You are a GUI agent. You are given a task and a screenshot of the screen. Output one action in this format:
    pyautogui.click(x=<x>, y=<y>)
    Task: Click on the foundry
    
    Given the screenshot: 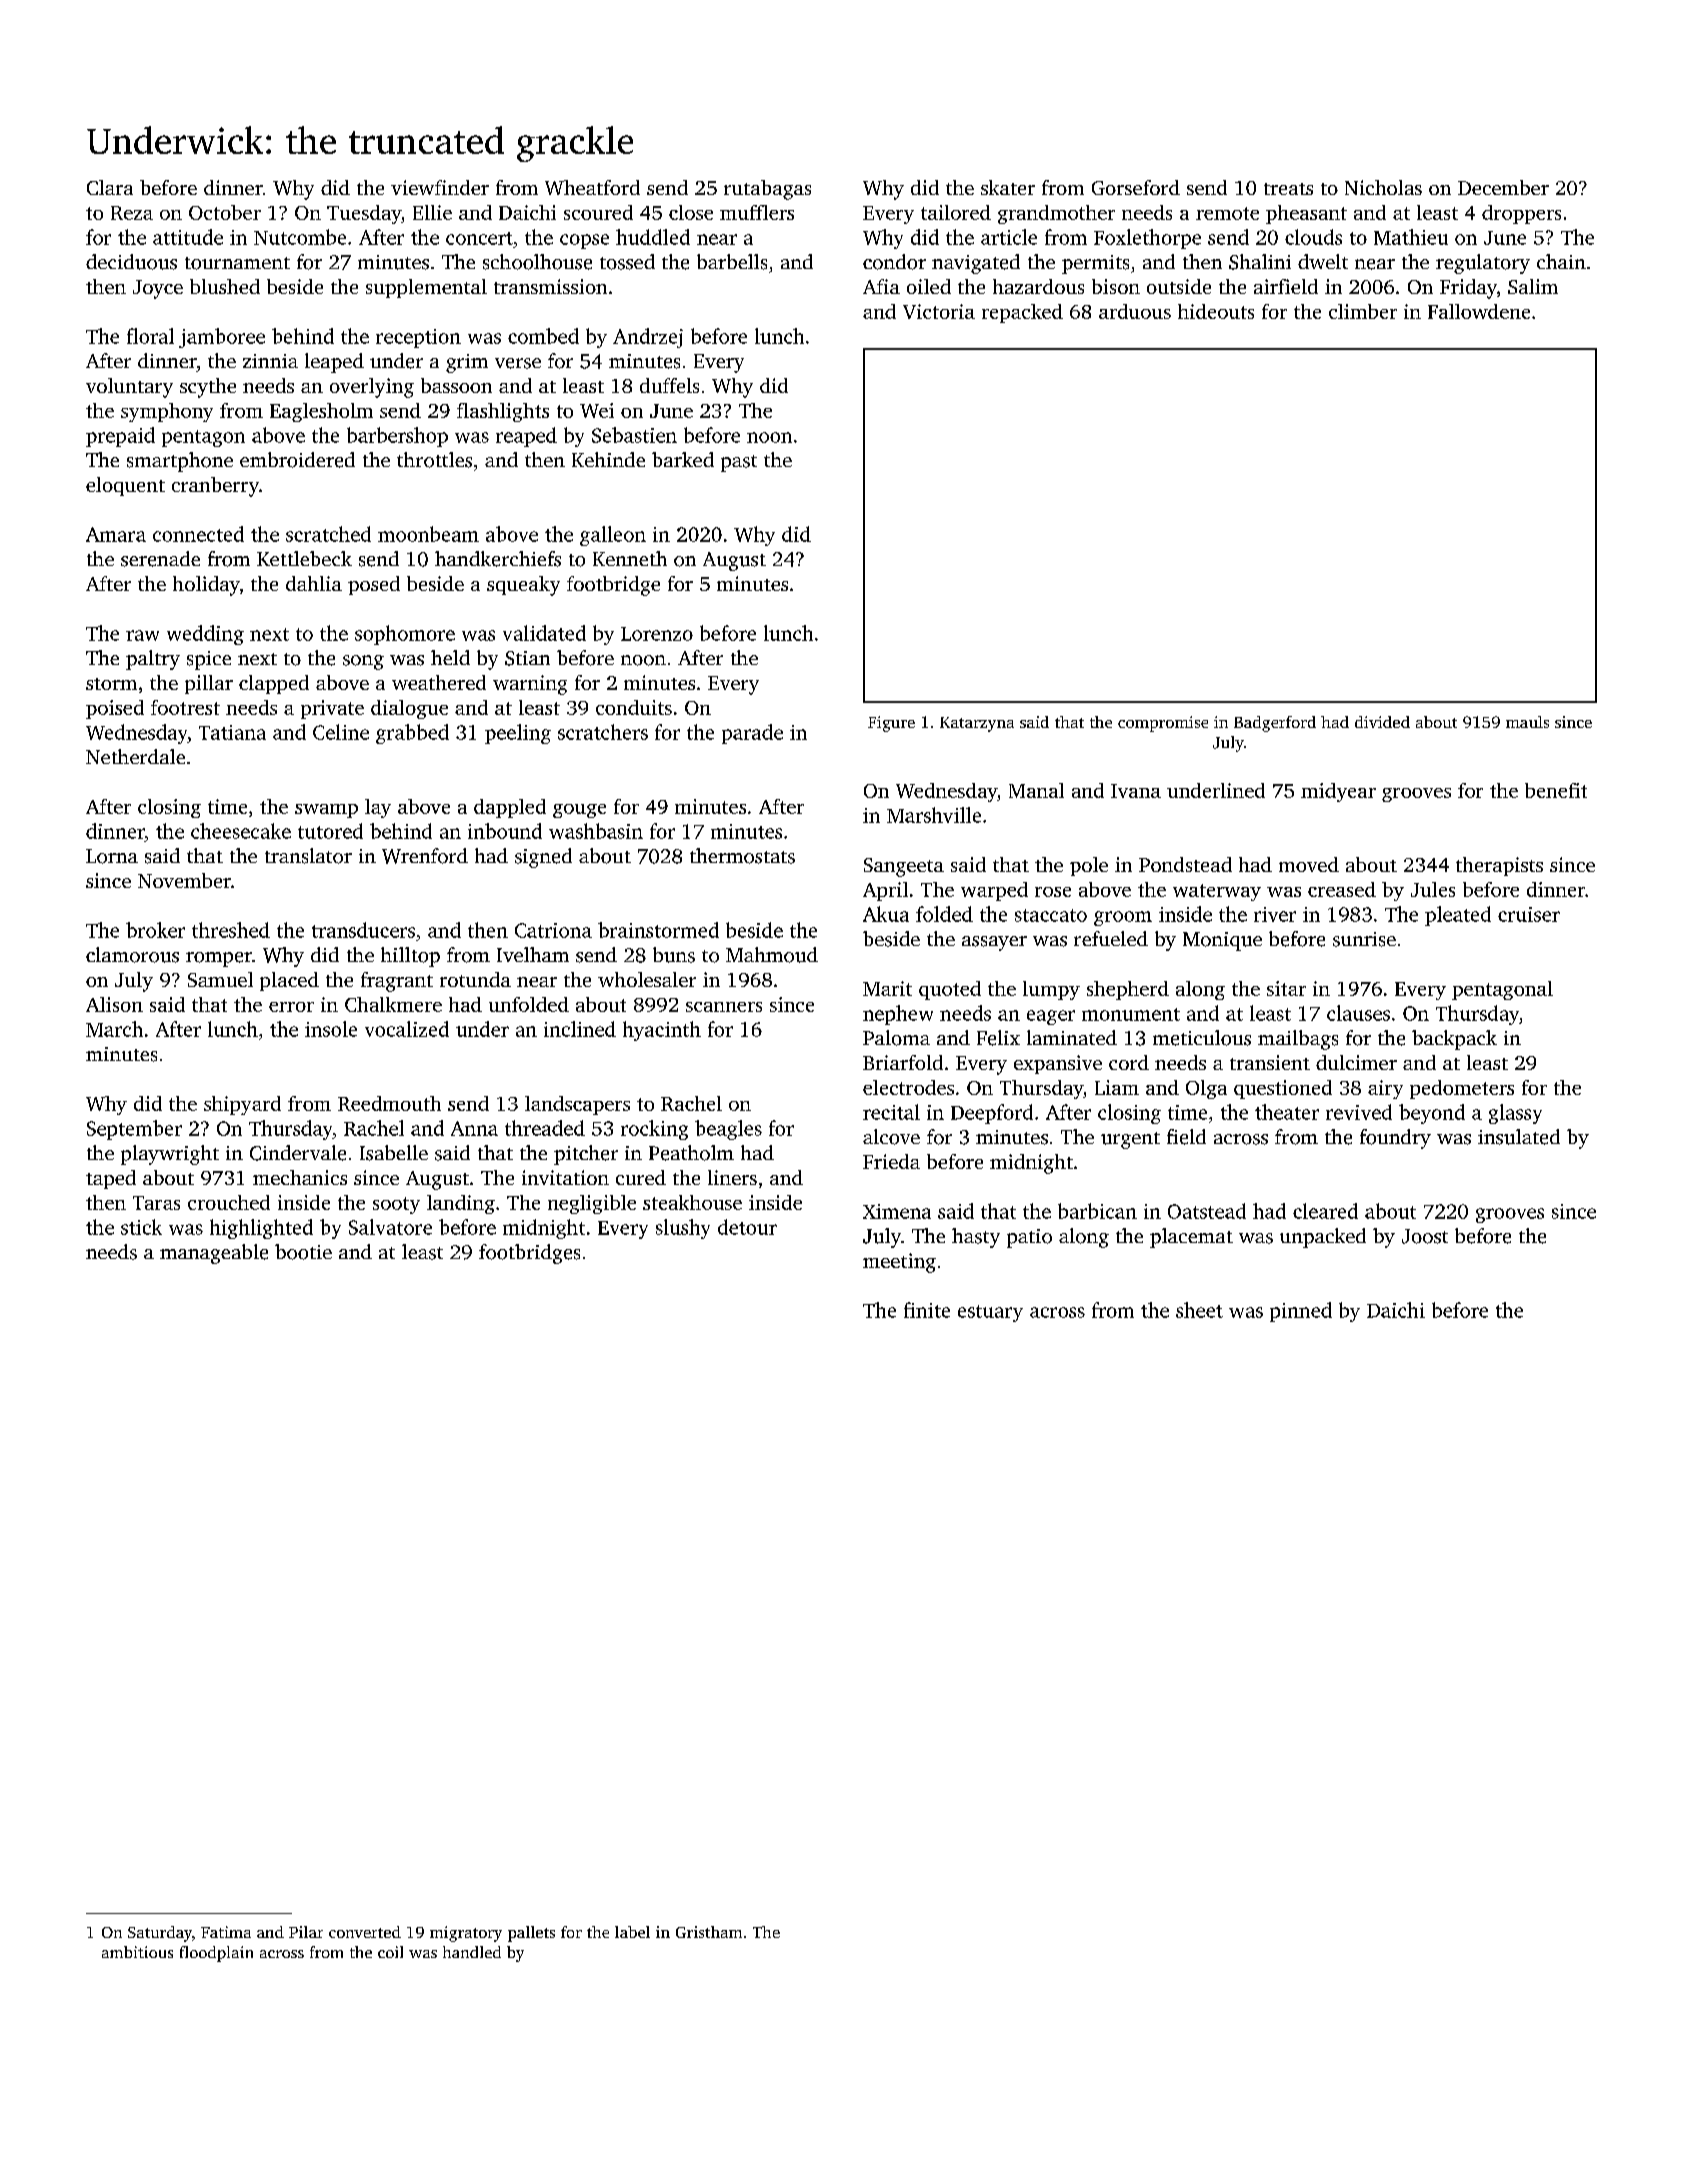 What is the action you would take?
    pyautogui.click(x=1395, y=1139)
